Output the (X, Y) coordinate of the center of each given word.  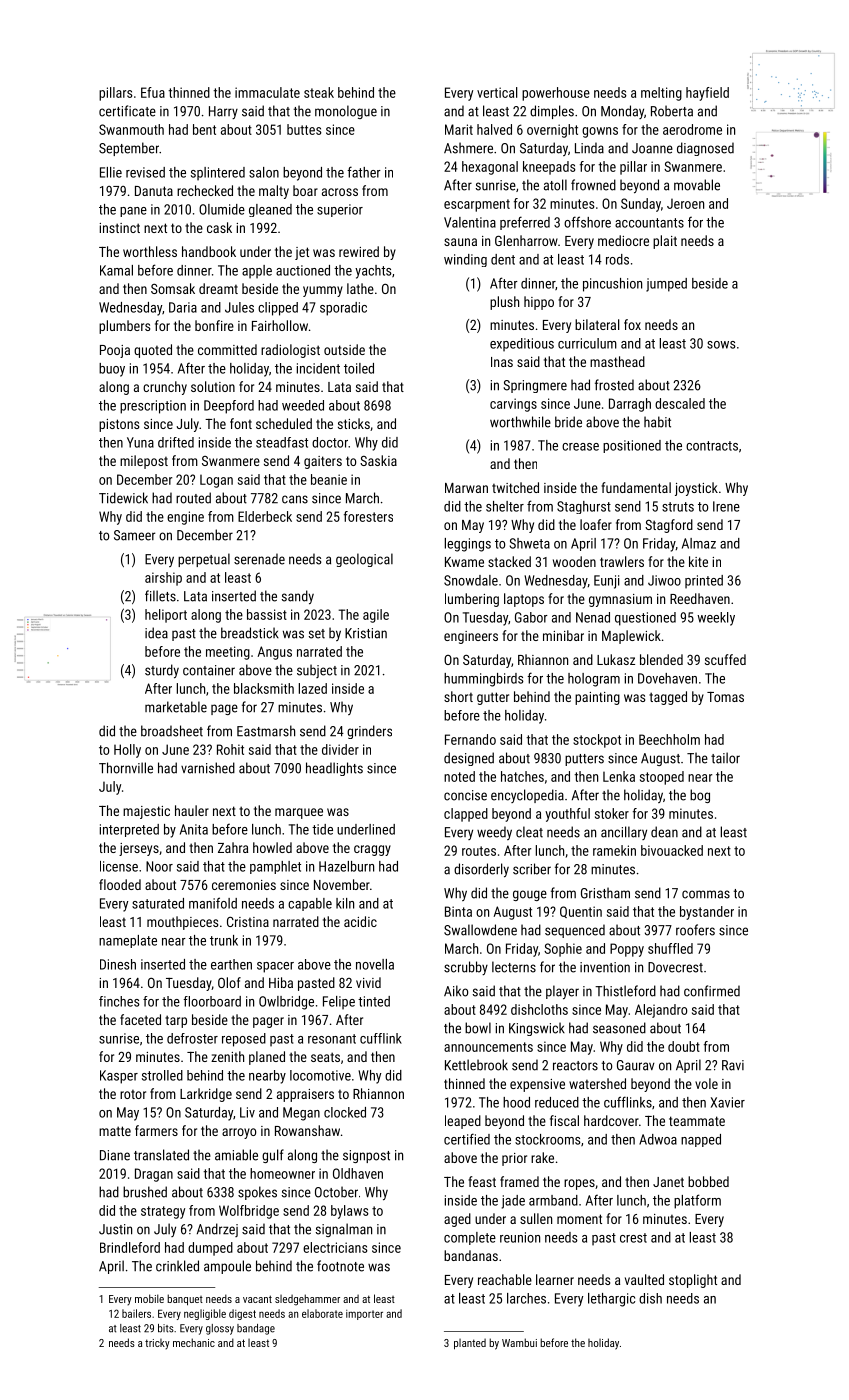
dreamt (218, 288)
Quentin (581, 912)
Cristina (248, 922)
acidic (360, 921)
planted (470, 1344)
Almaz (699, 543)
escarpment (477, 205)
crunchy (165, 388)
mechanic (194, 1342)
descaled (680, 403)
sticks (354, 423)
